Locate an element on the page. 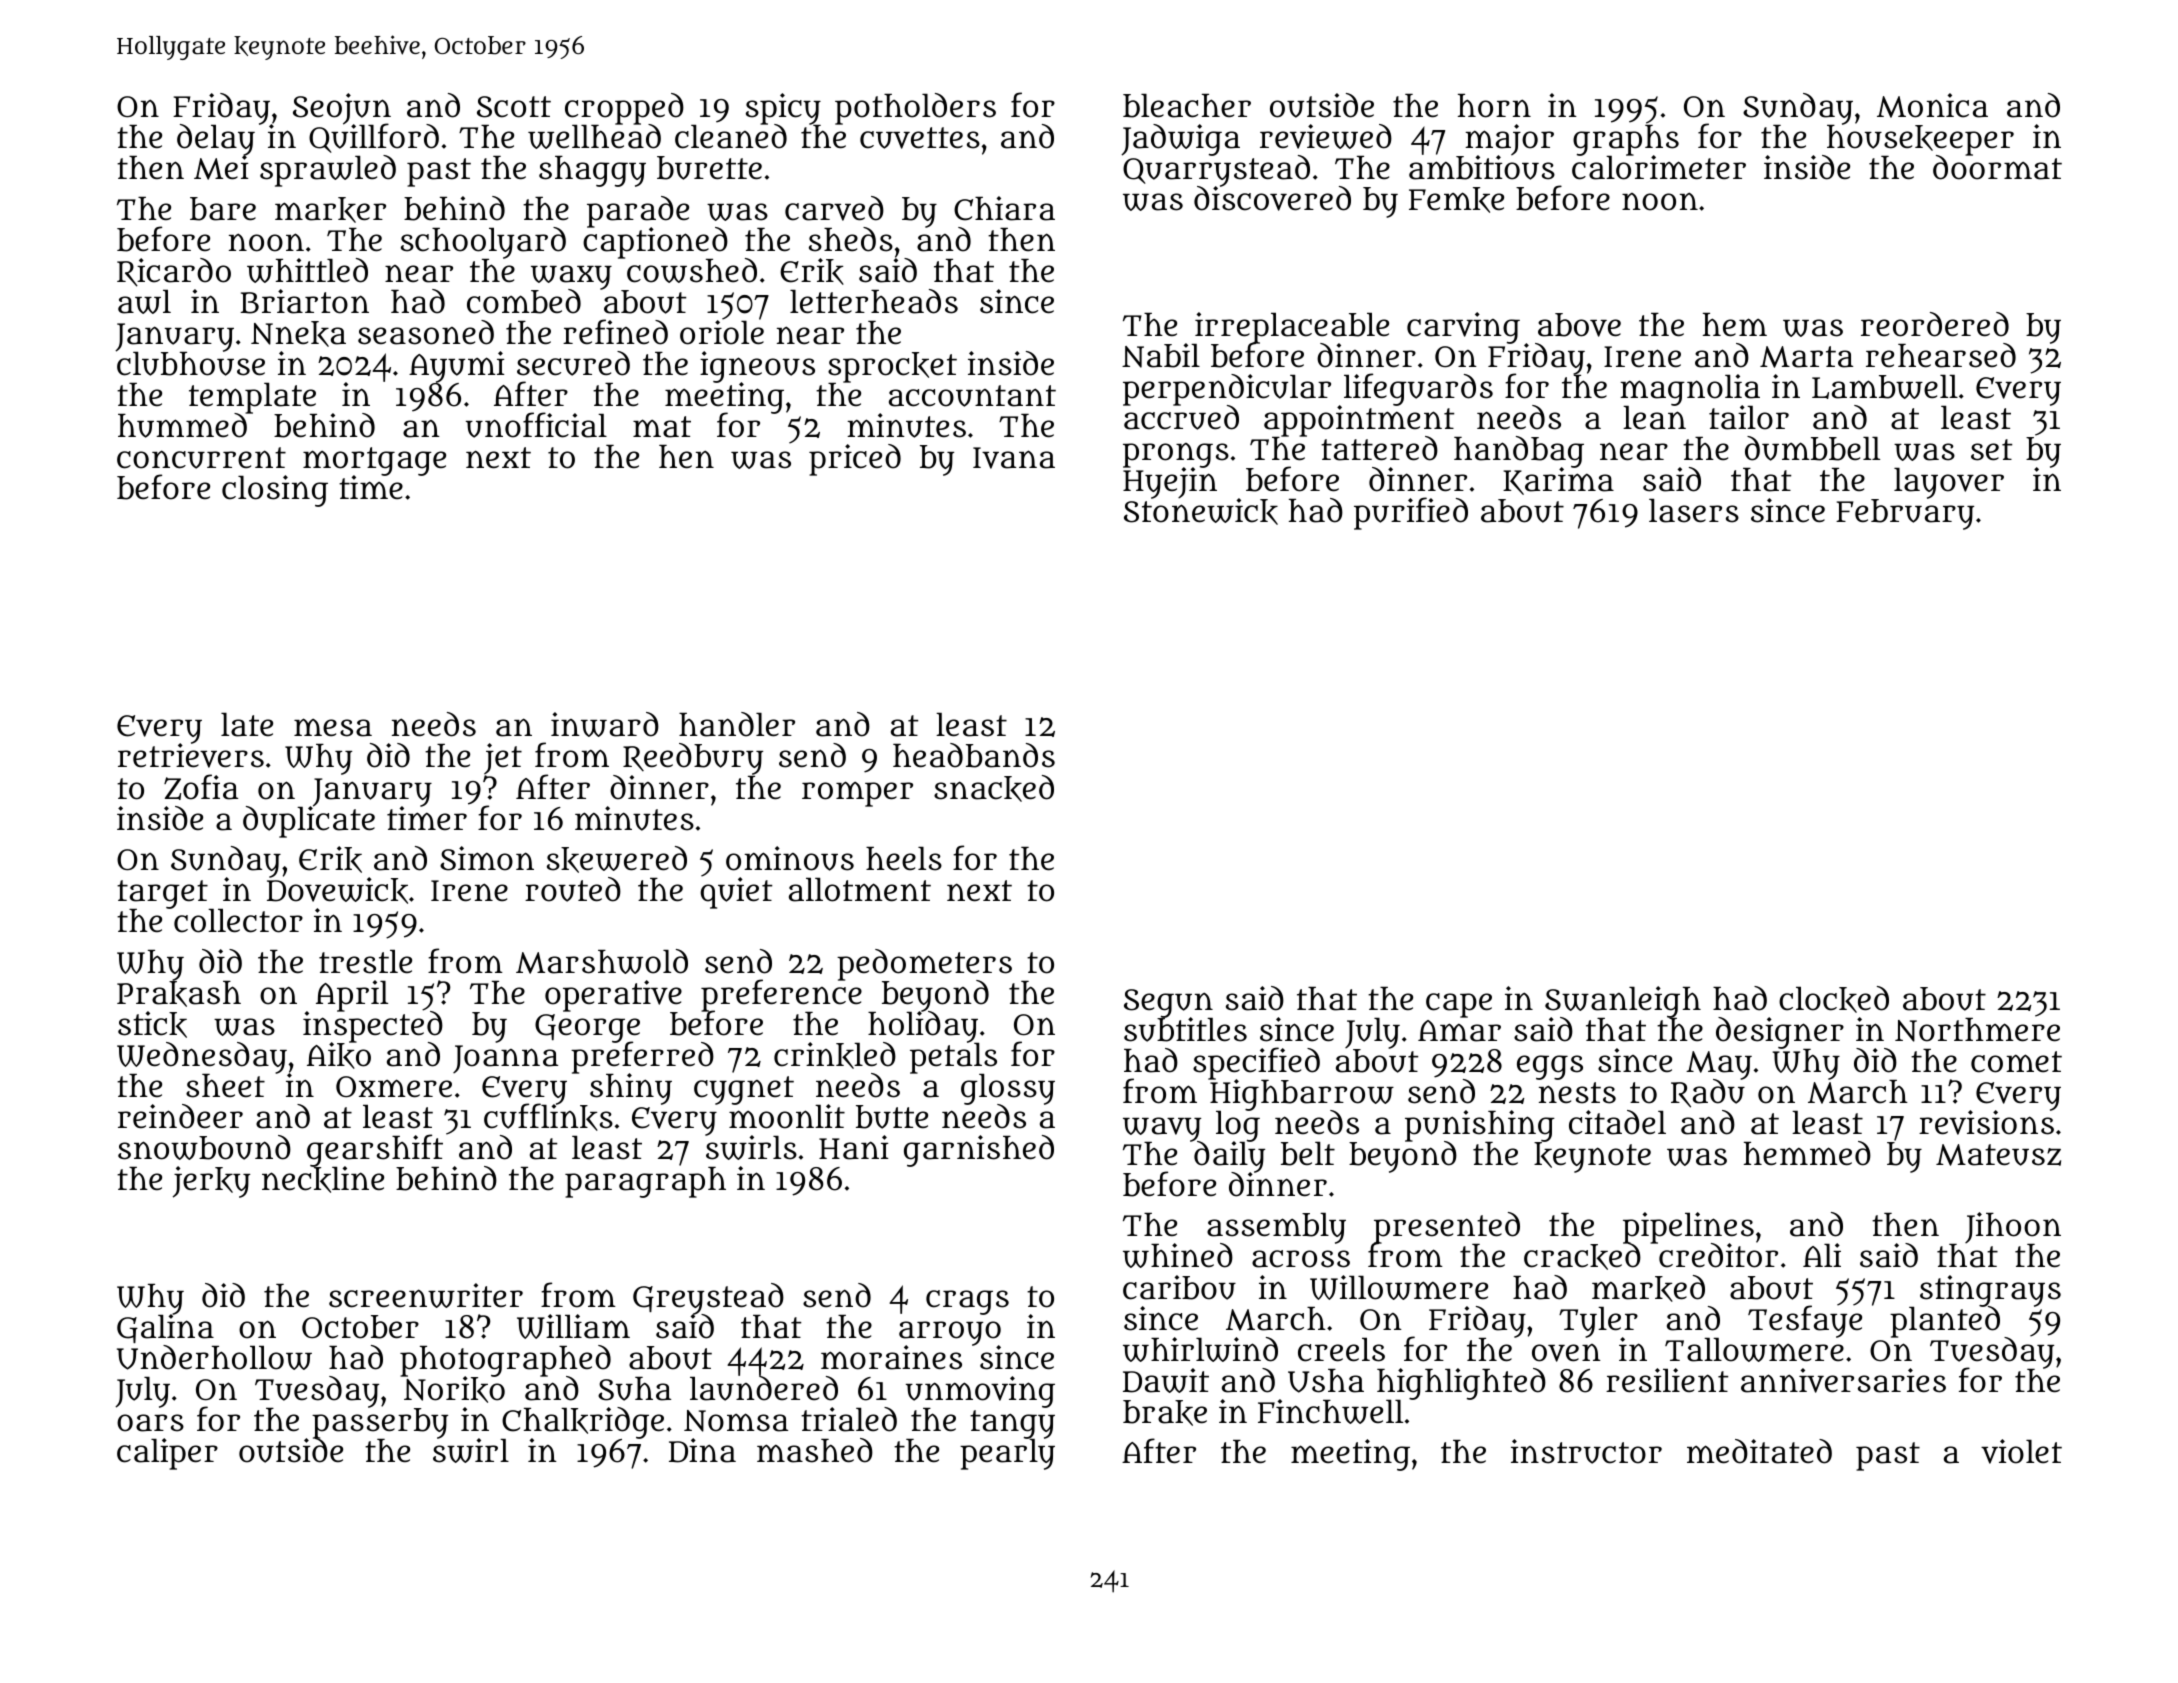 This image has width=2178, height=1683. retrievers is located at coordinates (191, 756).
